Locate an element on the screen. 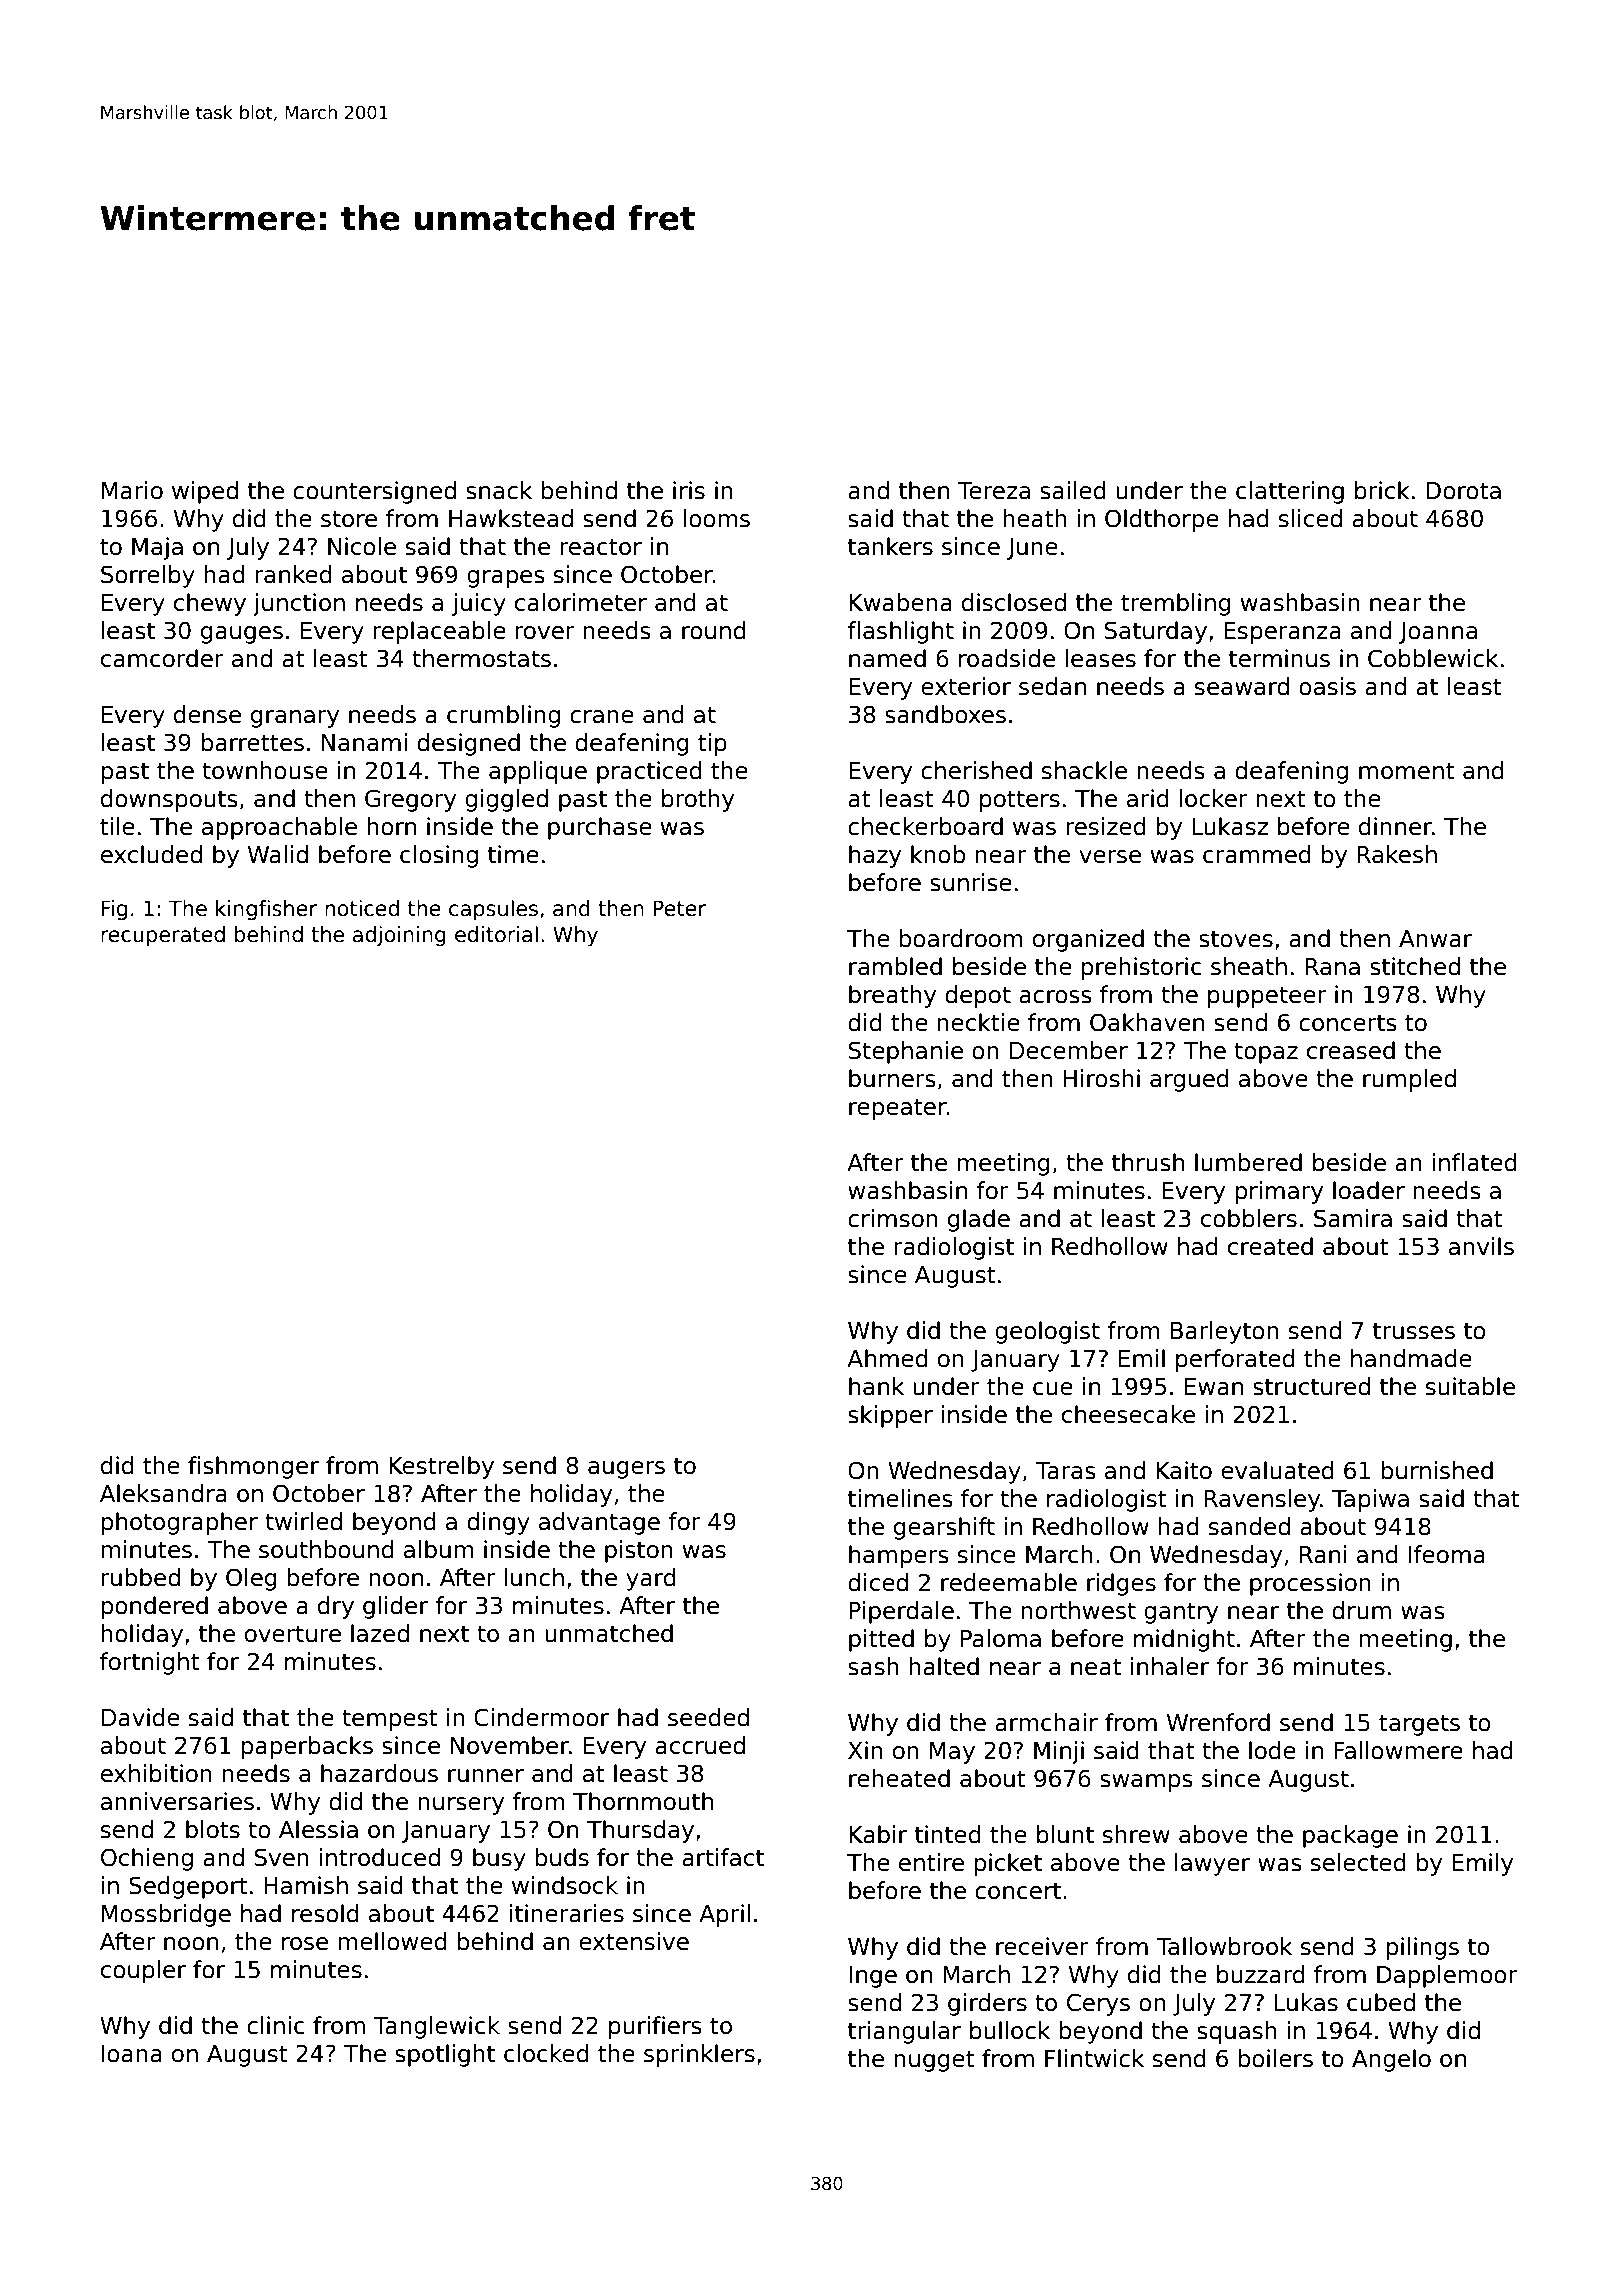 The width and height of the screenshot is (1620, 2292). Sedgeport is located at coordinates (188, 1887).
